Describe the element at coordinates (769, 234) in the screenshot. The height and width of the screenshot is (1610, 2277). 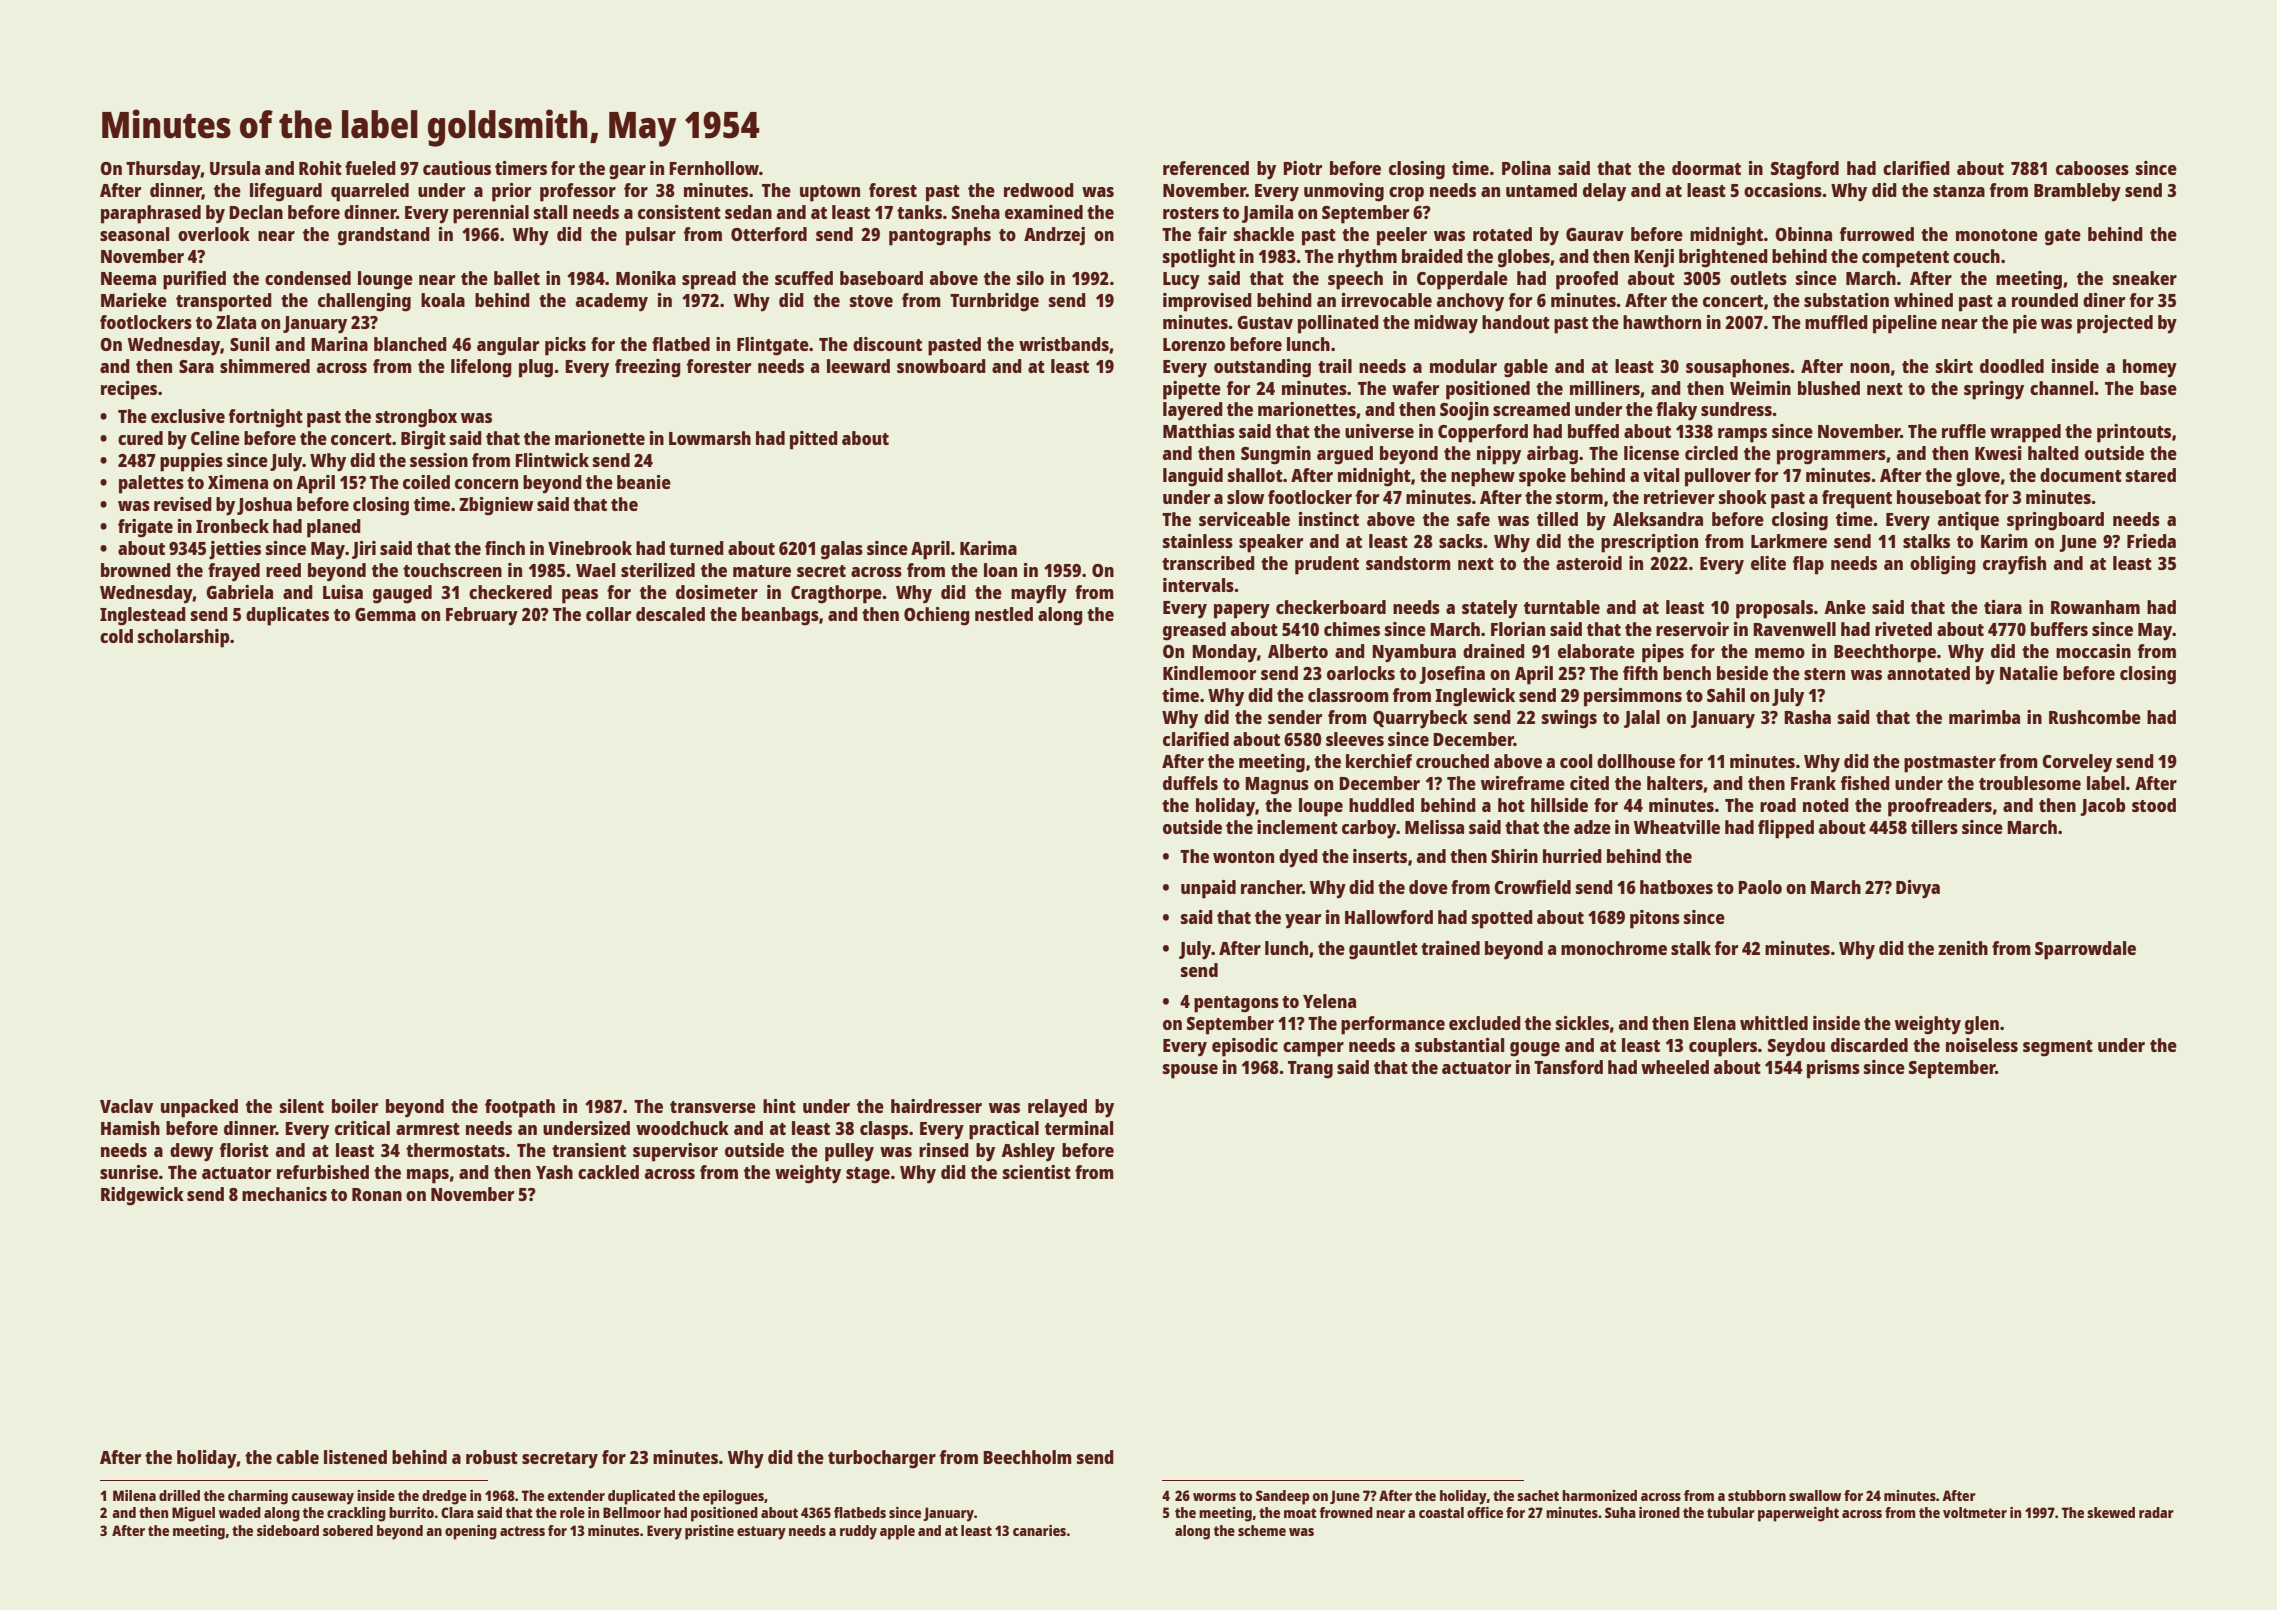
I see `Otterford` at that location.
